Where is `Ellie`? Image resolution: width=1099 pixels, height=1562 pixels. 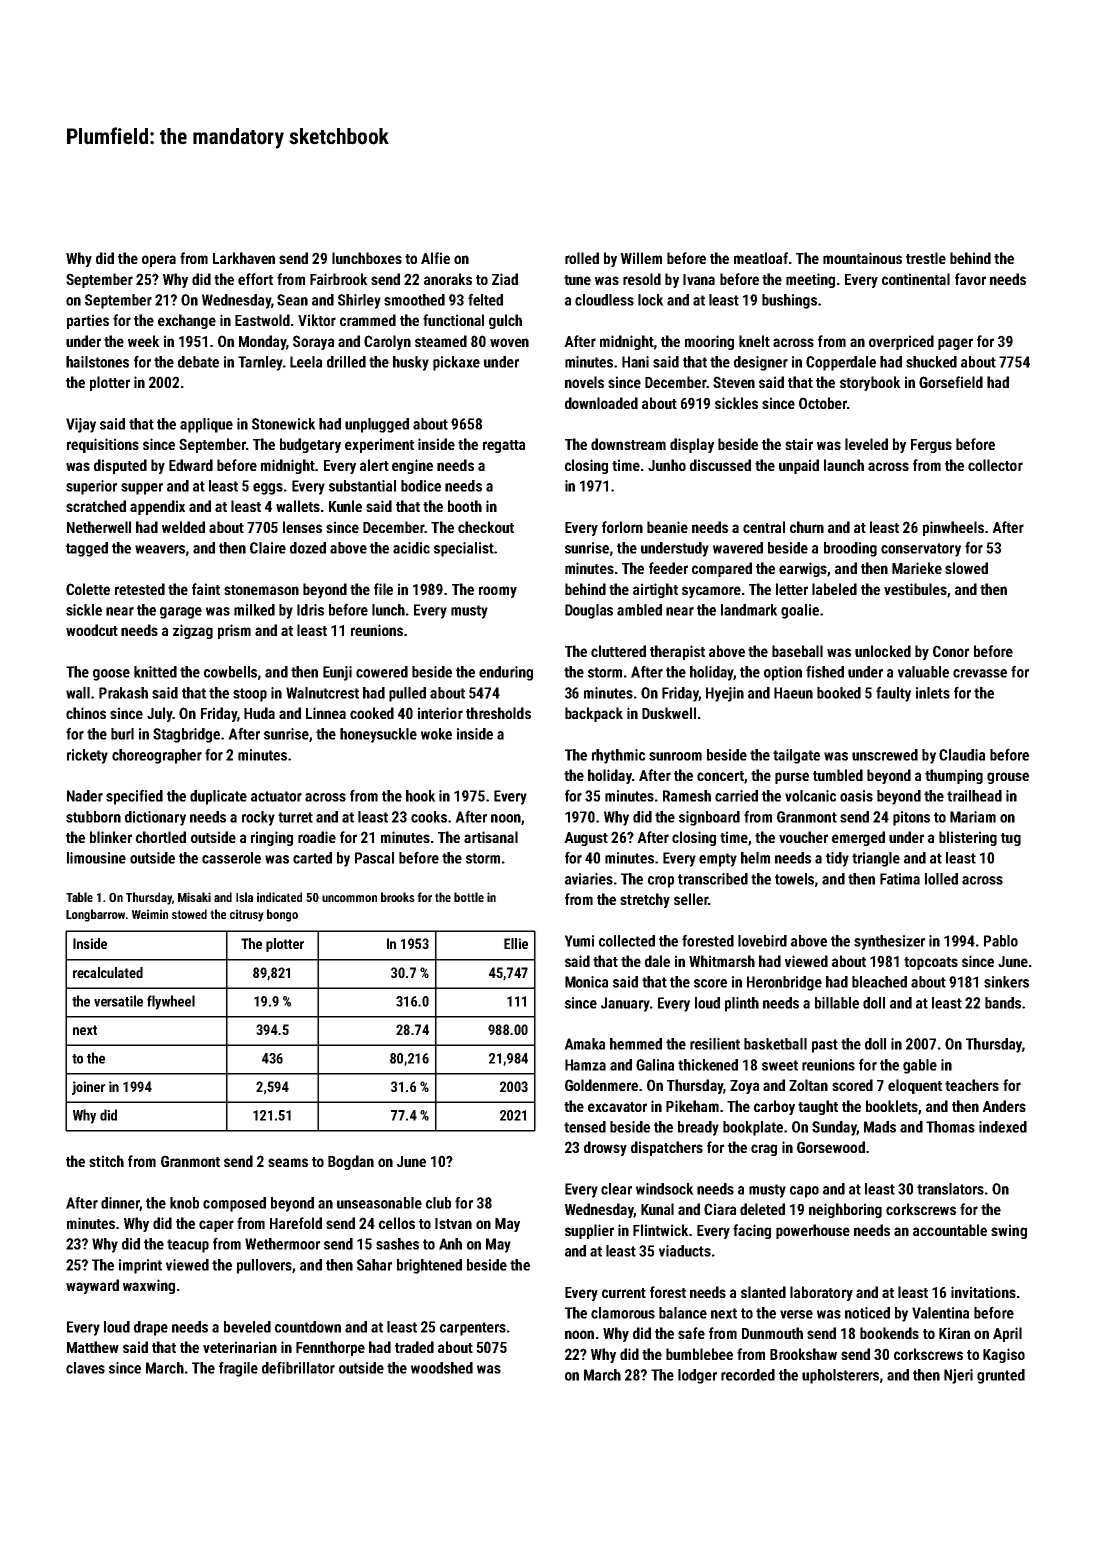
Ellie is located at coordinates (516, 943).
